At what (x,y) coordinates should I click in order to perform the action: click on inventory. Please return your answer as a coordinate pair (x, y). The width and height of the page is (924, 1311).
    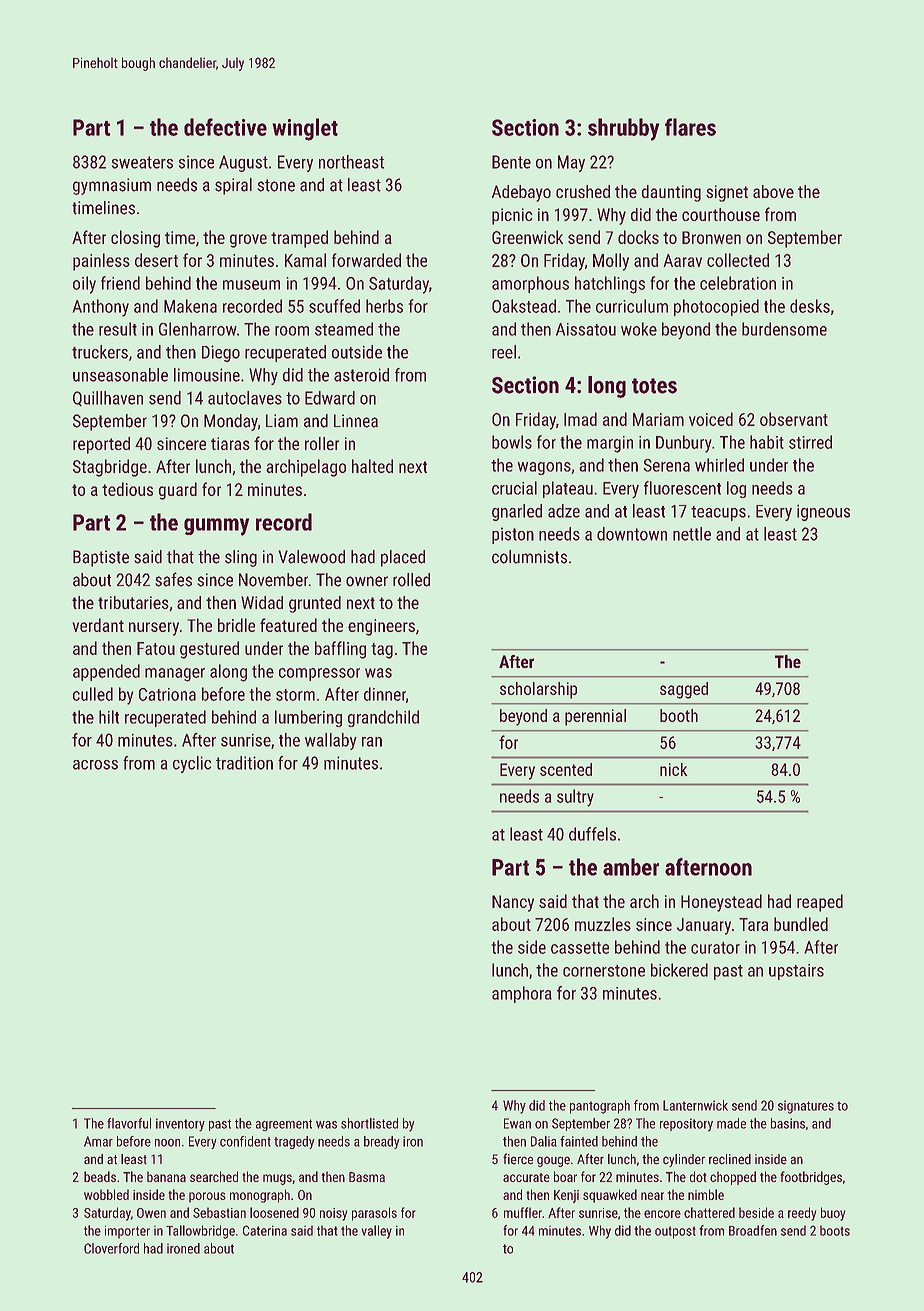
    Looking at the image, I should click on (180, 1125).
